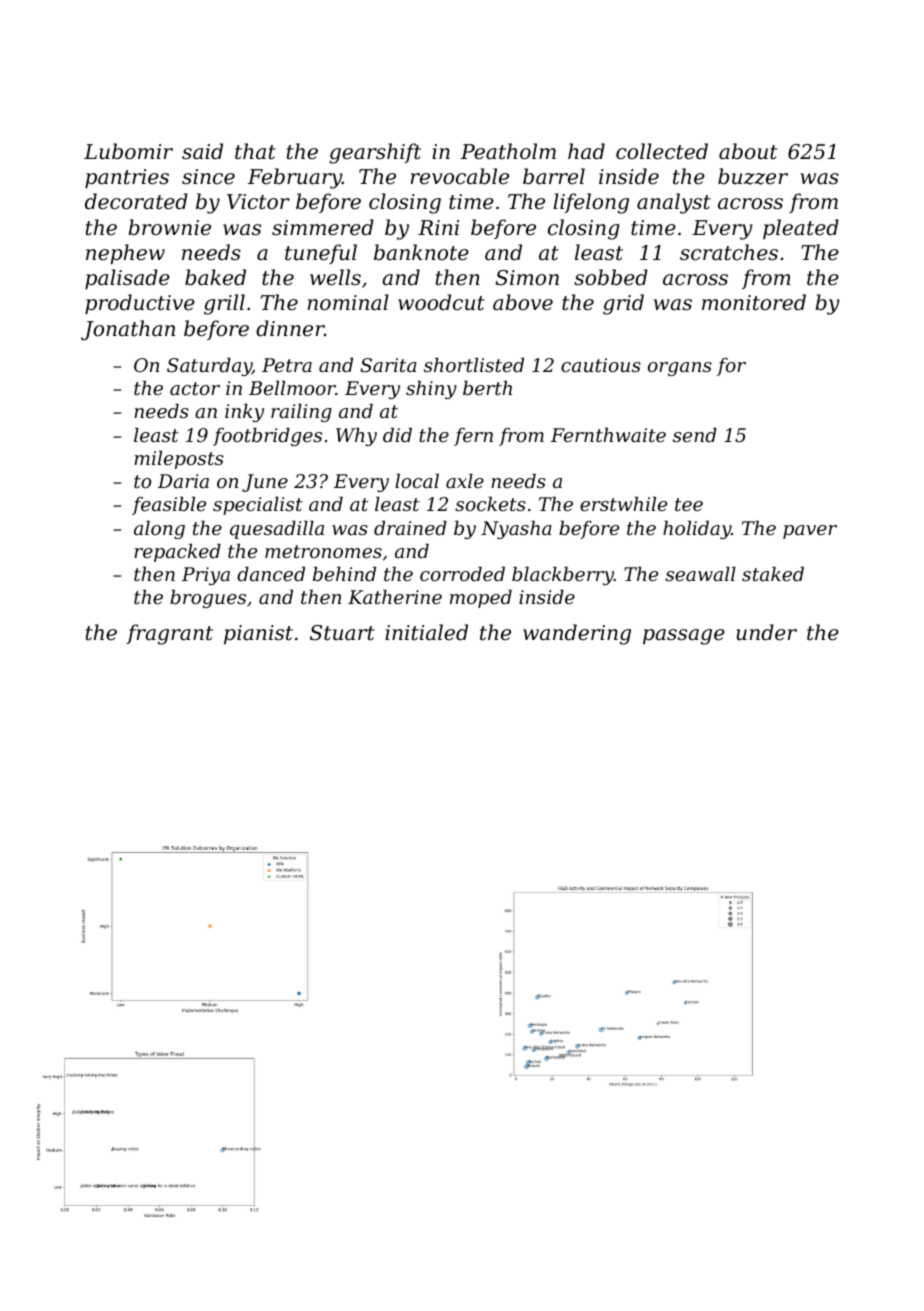 The width and height of the screenshot is (924, 1311). What do you see at coordinates (753, 176) in the screenshot?
I see `buzzer` at bounding box center [753, 176].
